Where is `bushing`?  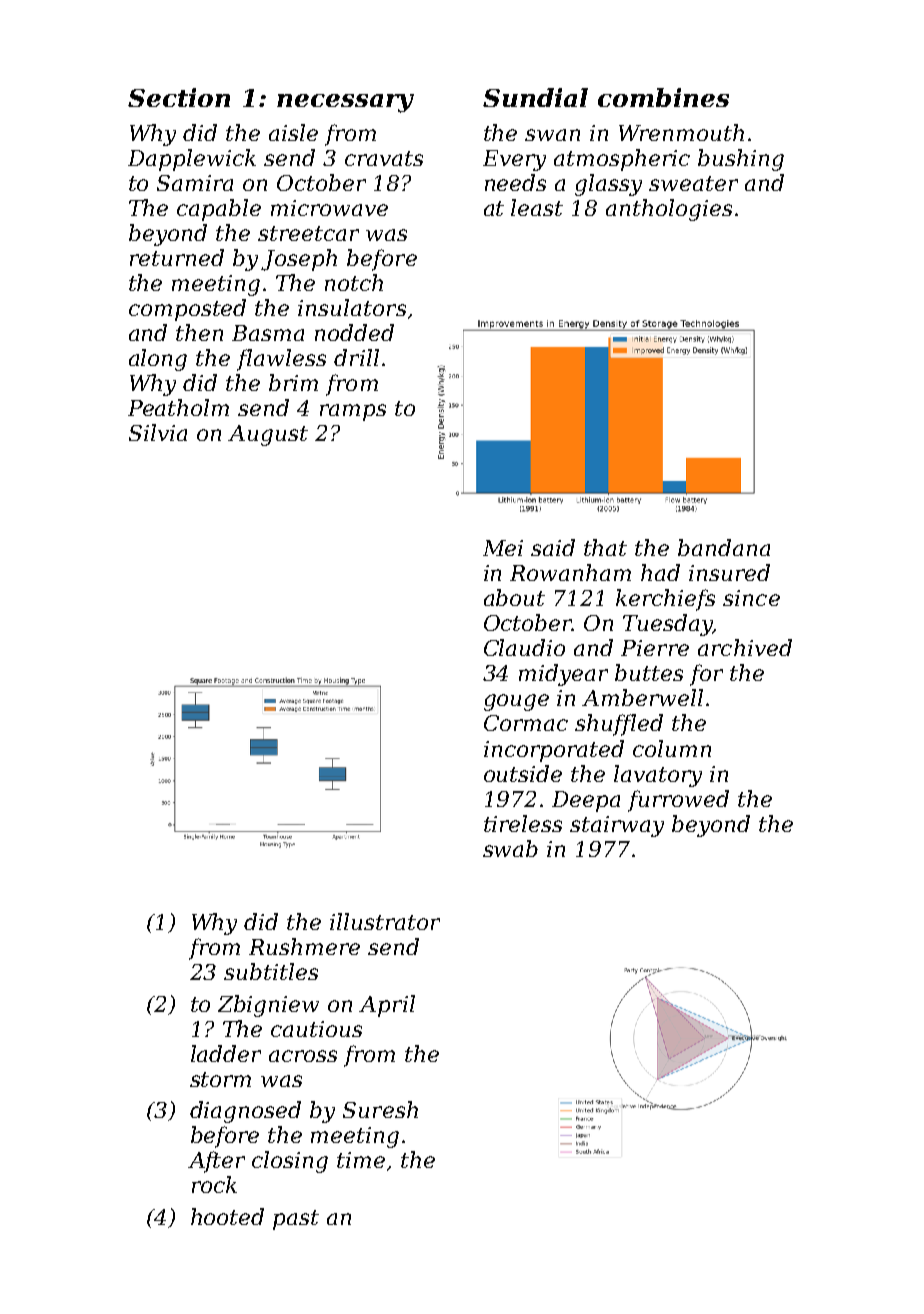 bushing is located at coordinates (741, 160).
